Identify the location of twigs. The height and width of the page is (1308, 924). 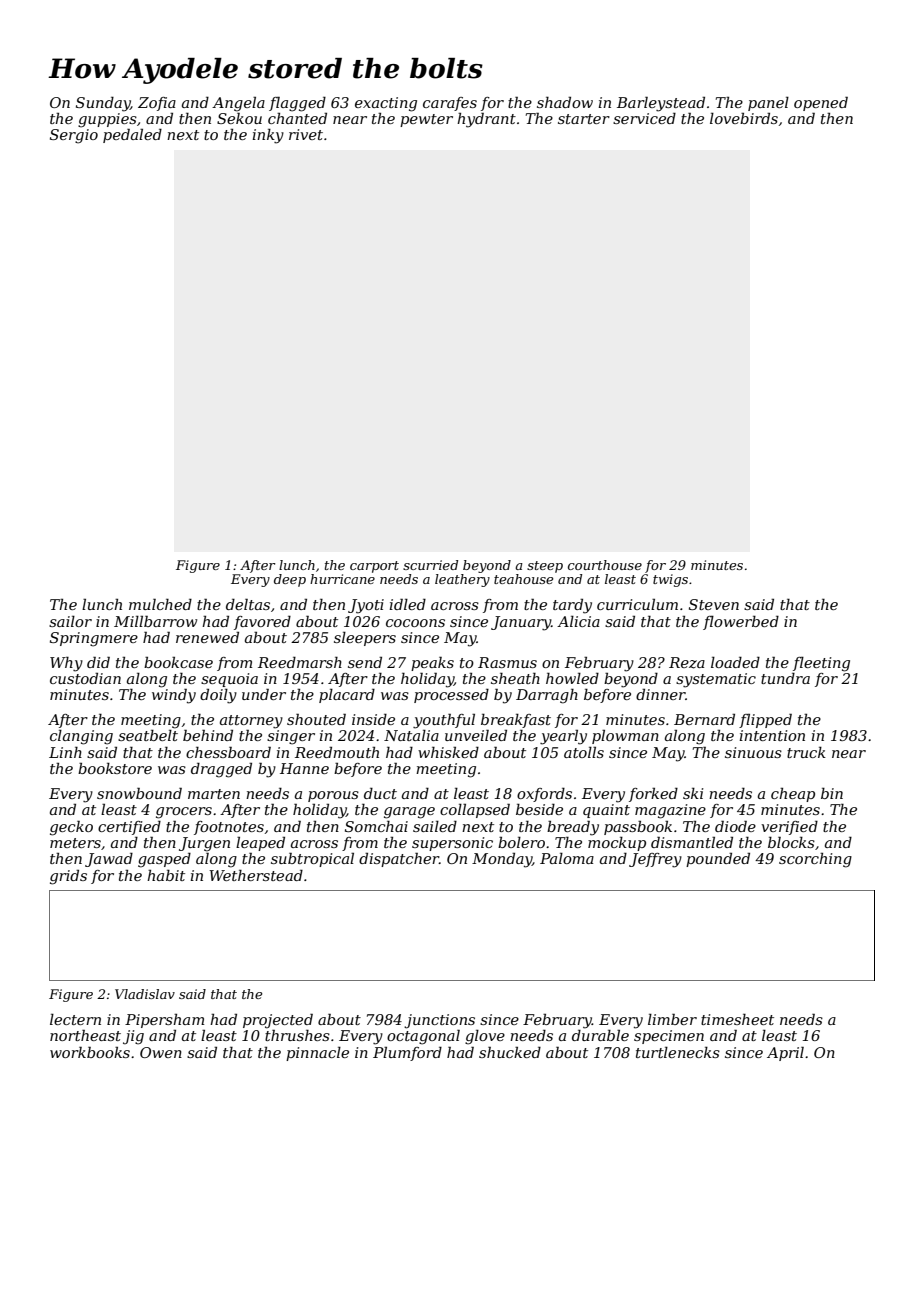
(670, 580).
